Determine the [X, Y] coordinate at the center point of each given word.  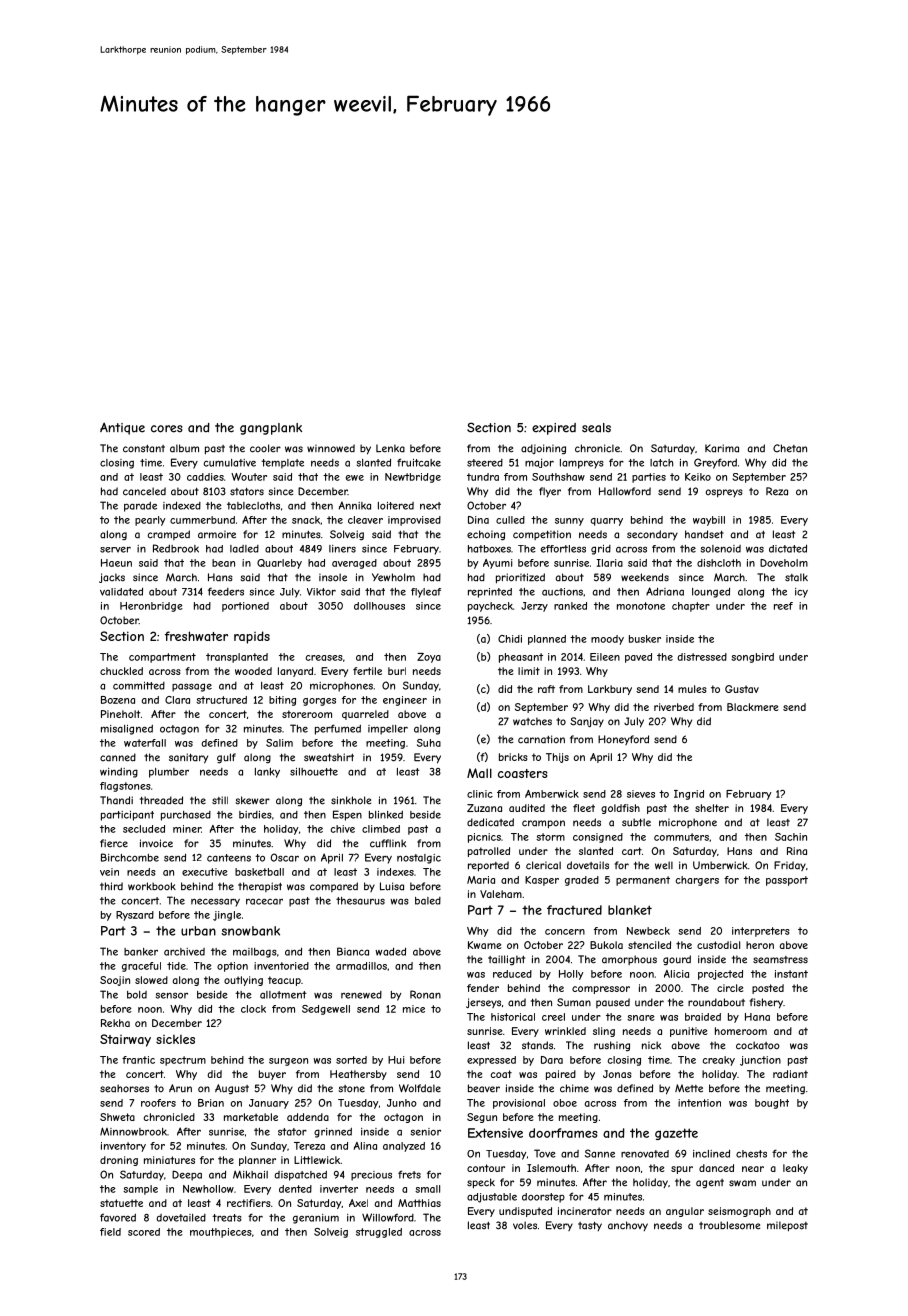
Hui [396, 1060]
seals [596, 428]
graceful [141, 967]
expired [554, 429]
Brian [211, 1103]
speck [481, 1183]
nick [651, 1045]
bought [772, 1104]
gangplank [271, 429]
